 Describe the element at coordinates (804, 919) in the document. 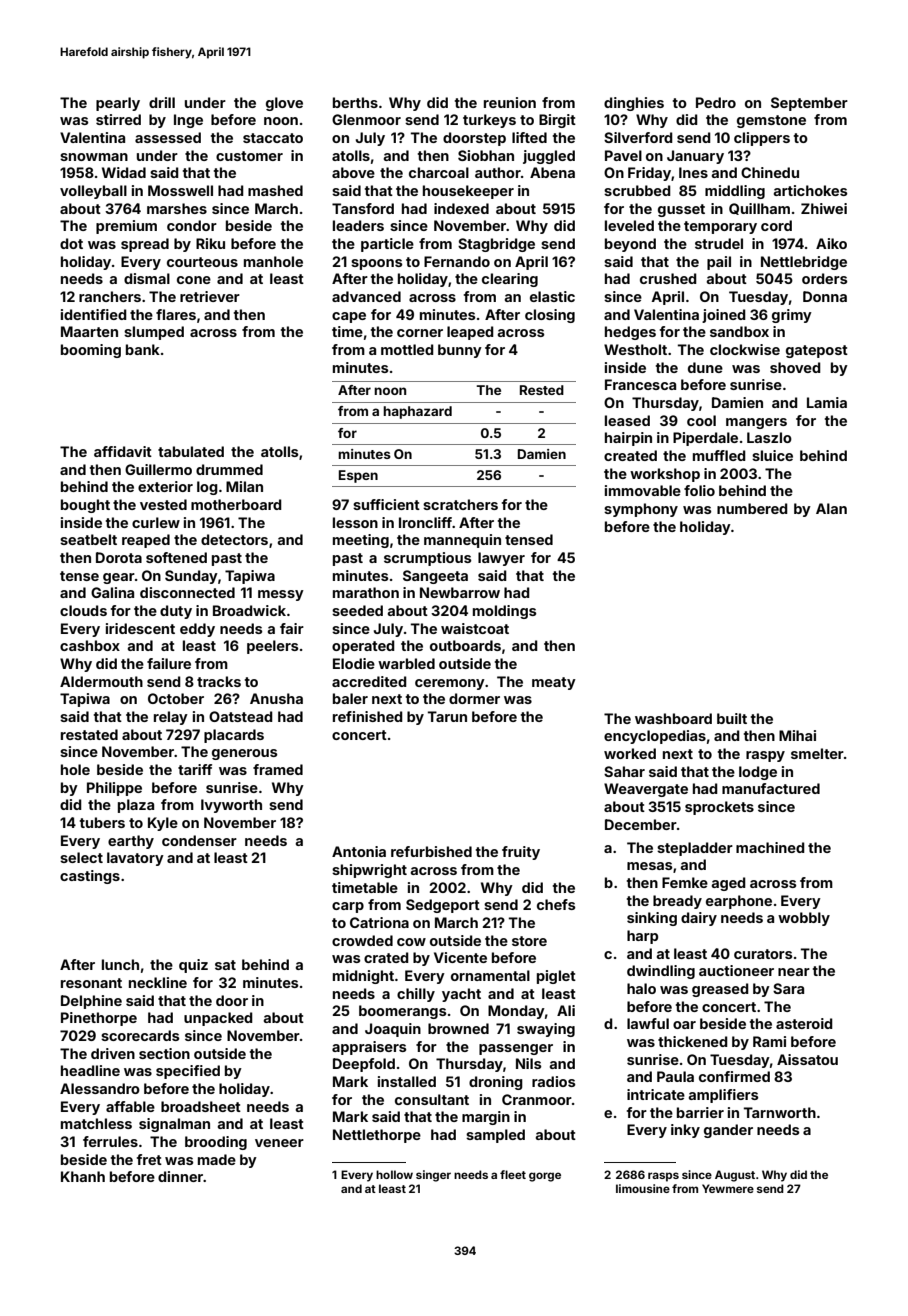

I see `wobbly` at that location.
